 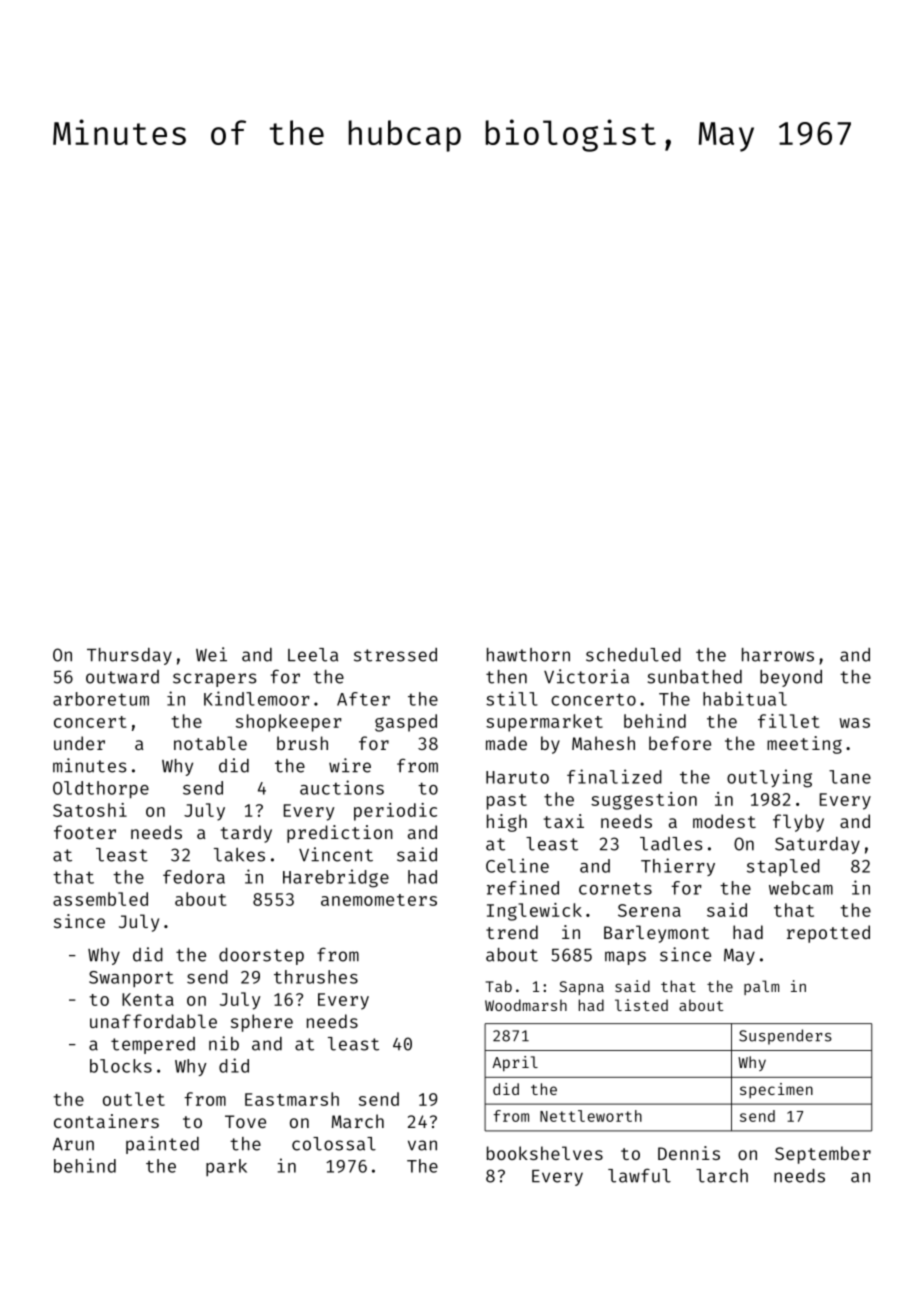 What do you see at coordinates (316, 977) in the image?
I see `thrushes` at bounding box center [316, 977].
